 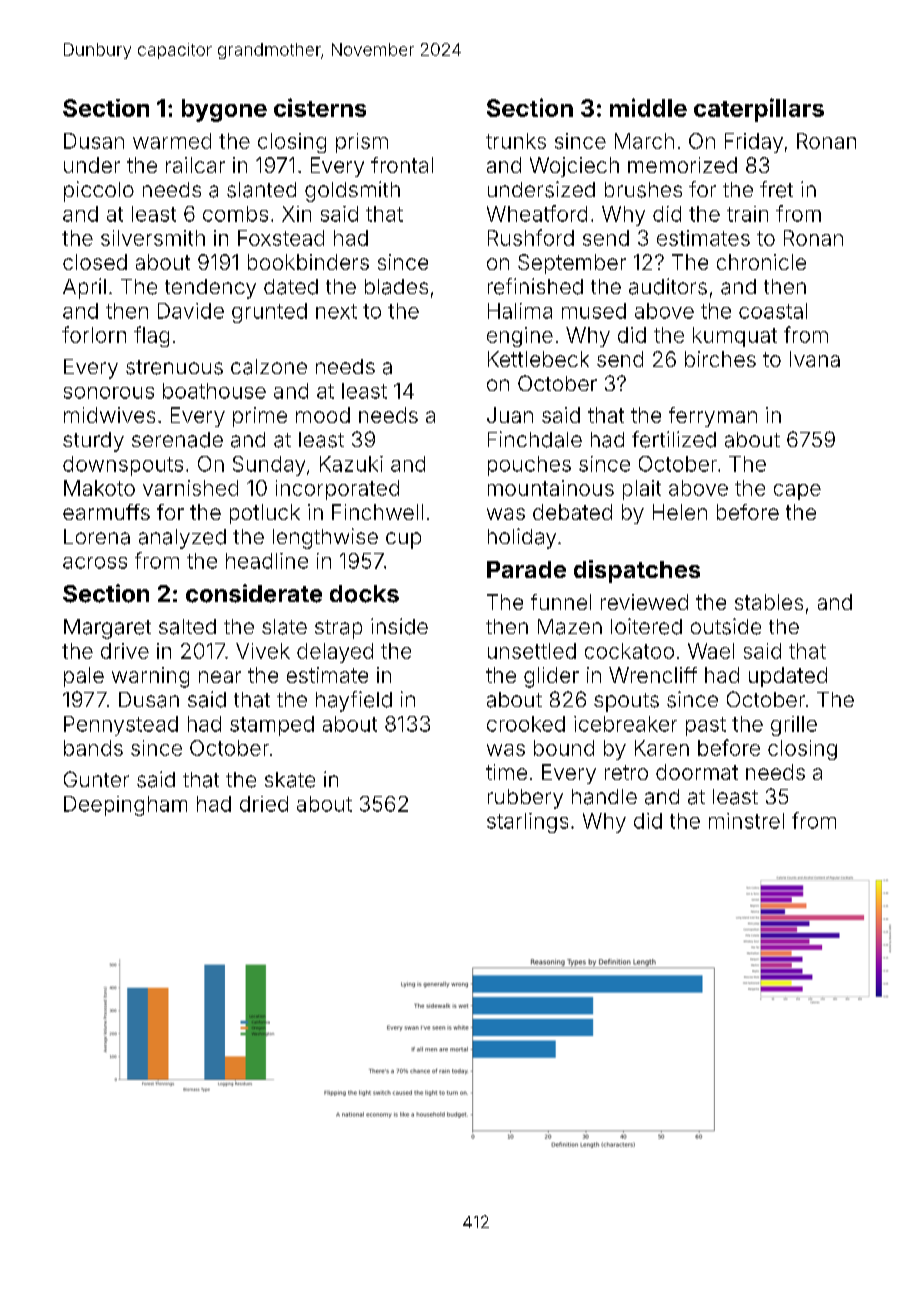 What do you see at coordinates (272, 726) in the screenshot?
I see `stamped` at bounding box center [272, 726].
